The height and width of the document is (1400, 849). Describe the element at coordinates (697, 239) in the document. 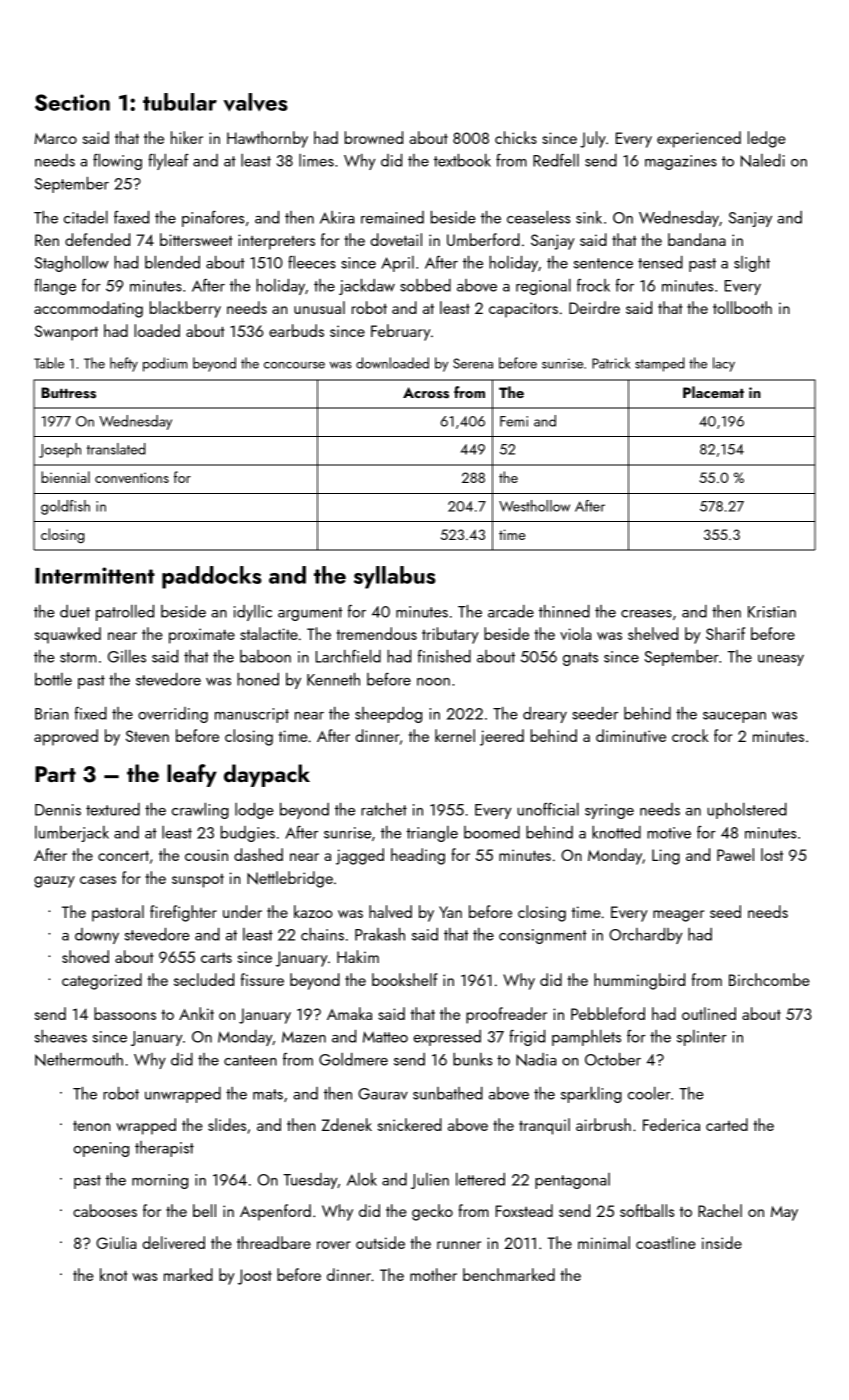

I see `bandana` at that location.
